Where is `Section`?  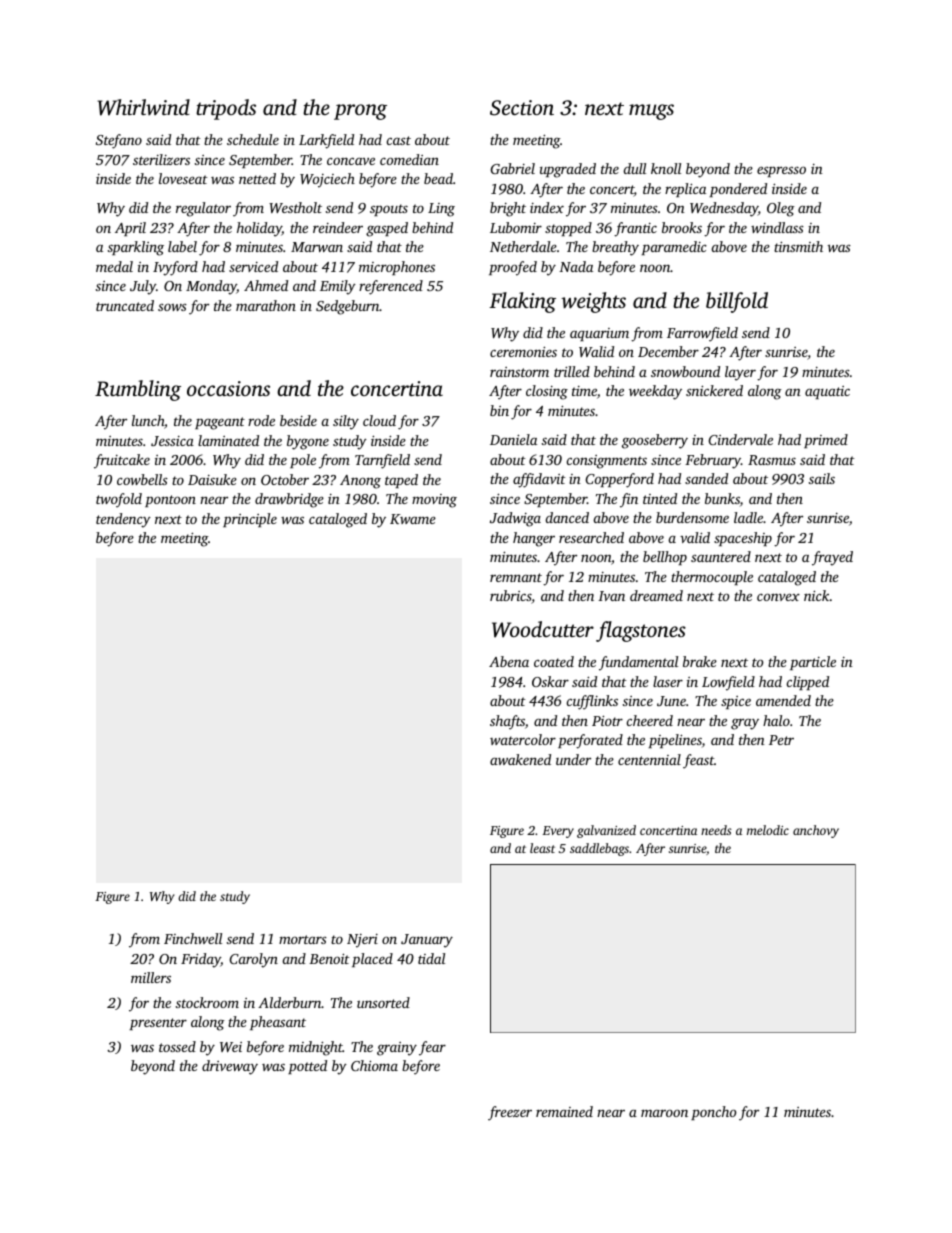
Section is located at coordinates (522, 108).
